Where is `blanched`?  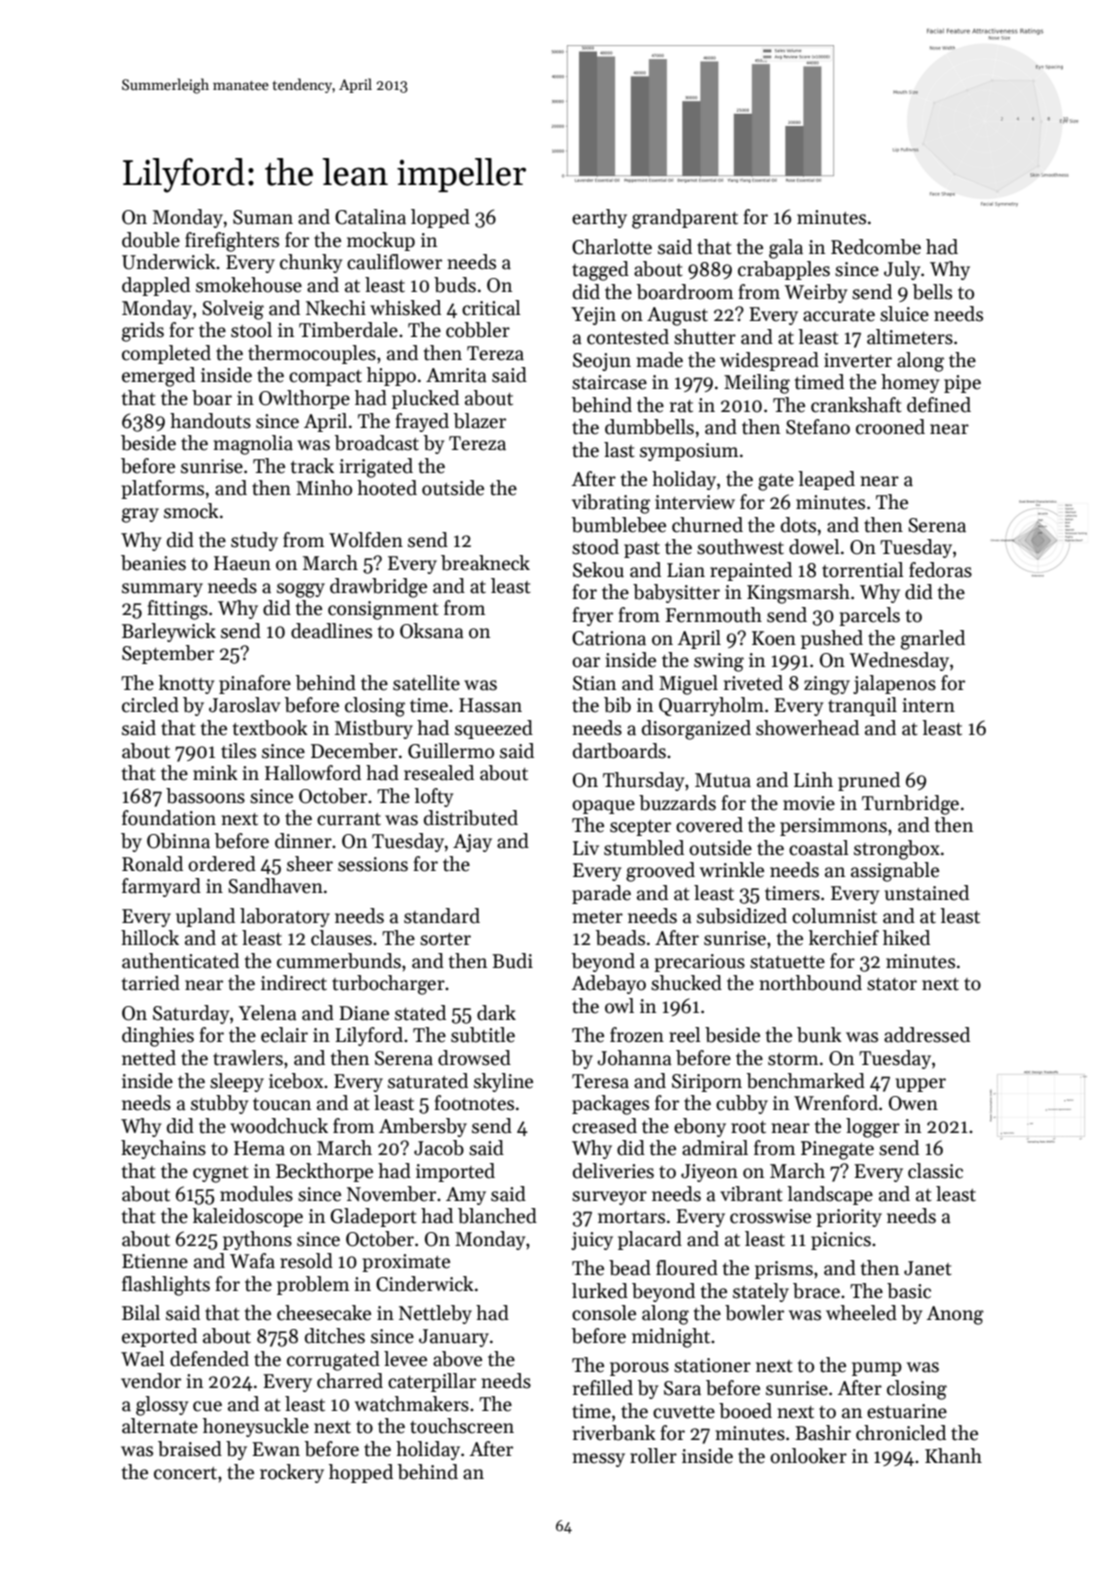 blanched is located at coordinates (497, 1216).
